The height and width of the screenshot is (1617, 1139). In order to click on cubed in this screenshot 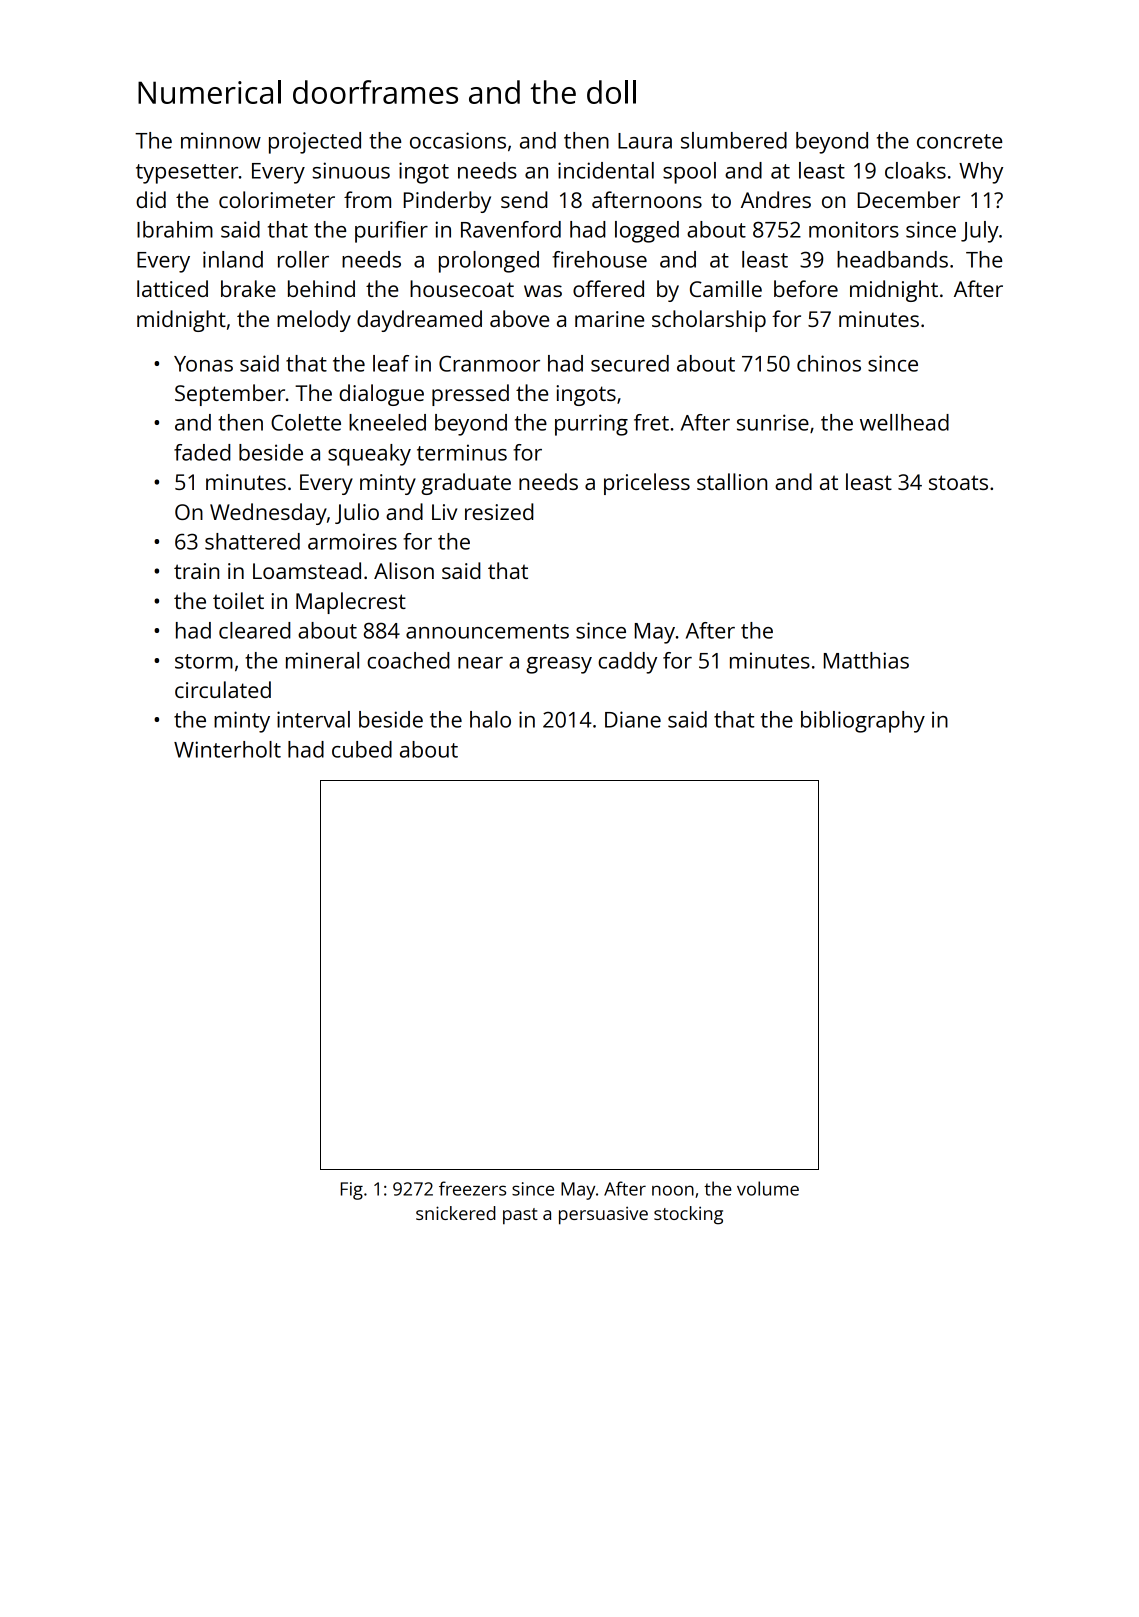, I will do `click(362, 749)`.
